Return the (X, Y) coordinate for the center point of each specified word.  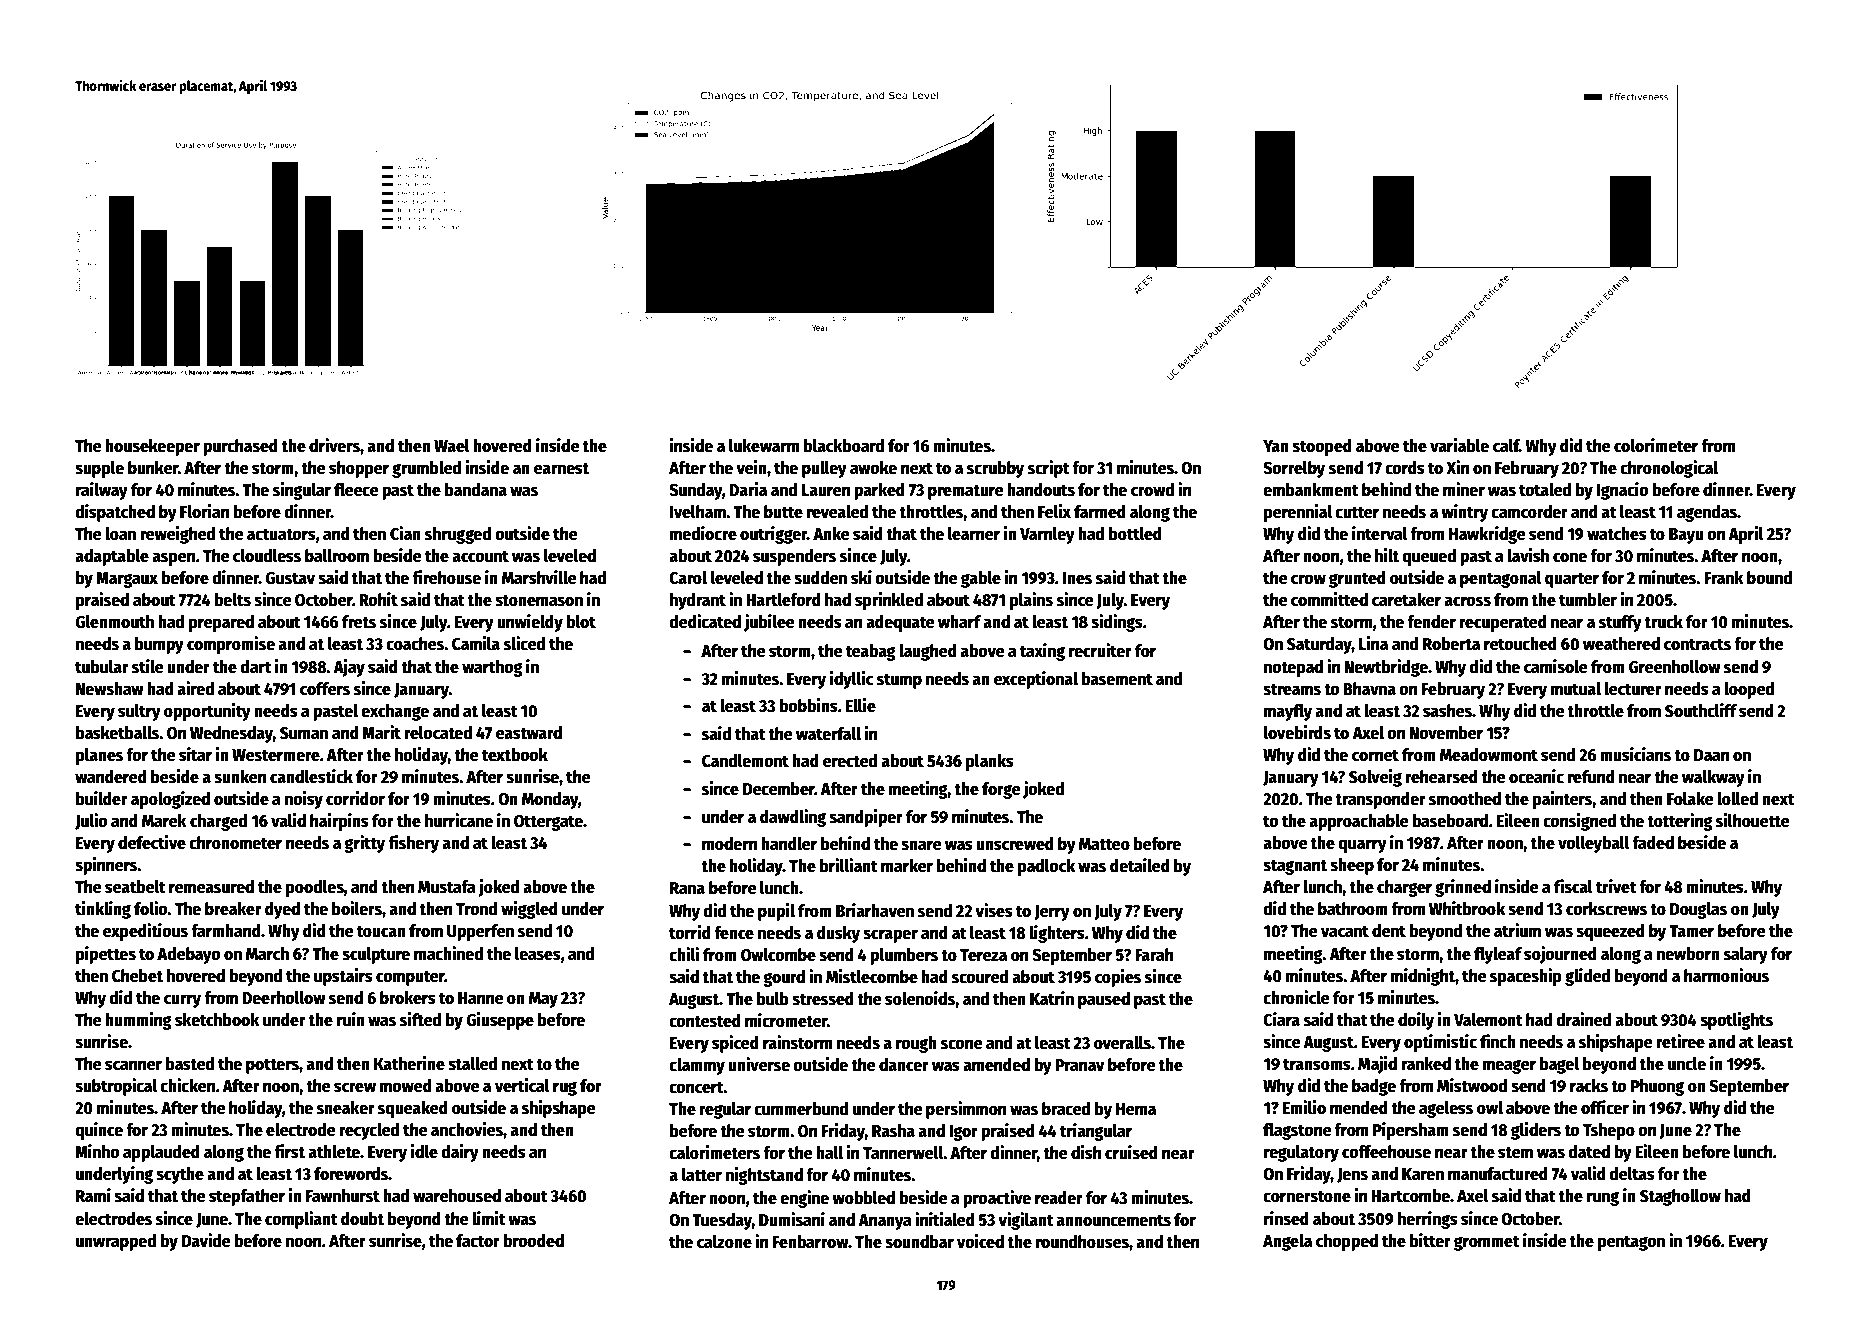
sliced (524, 643)
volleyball (1593, 844)
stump (899, 681)
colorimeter (1656, 445)
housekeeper (152, 447)
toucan (381, 931)
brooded (533, 1241)
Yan (1276, 446)
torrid (690, 932)
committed (1329, 599)
